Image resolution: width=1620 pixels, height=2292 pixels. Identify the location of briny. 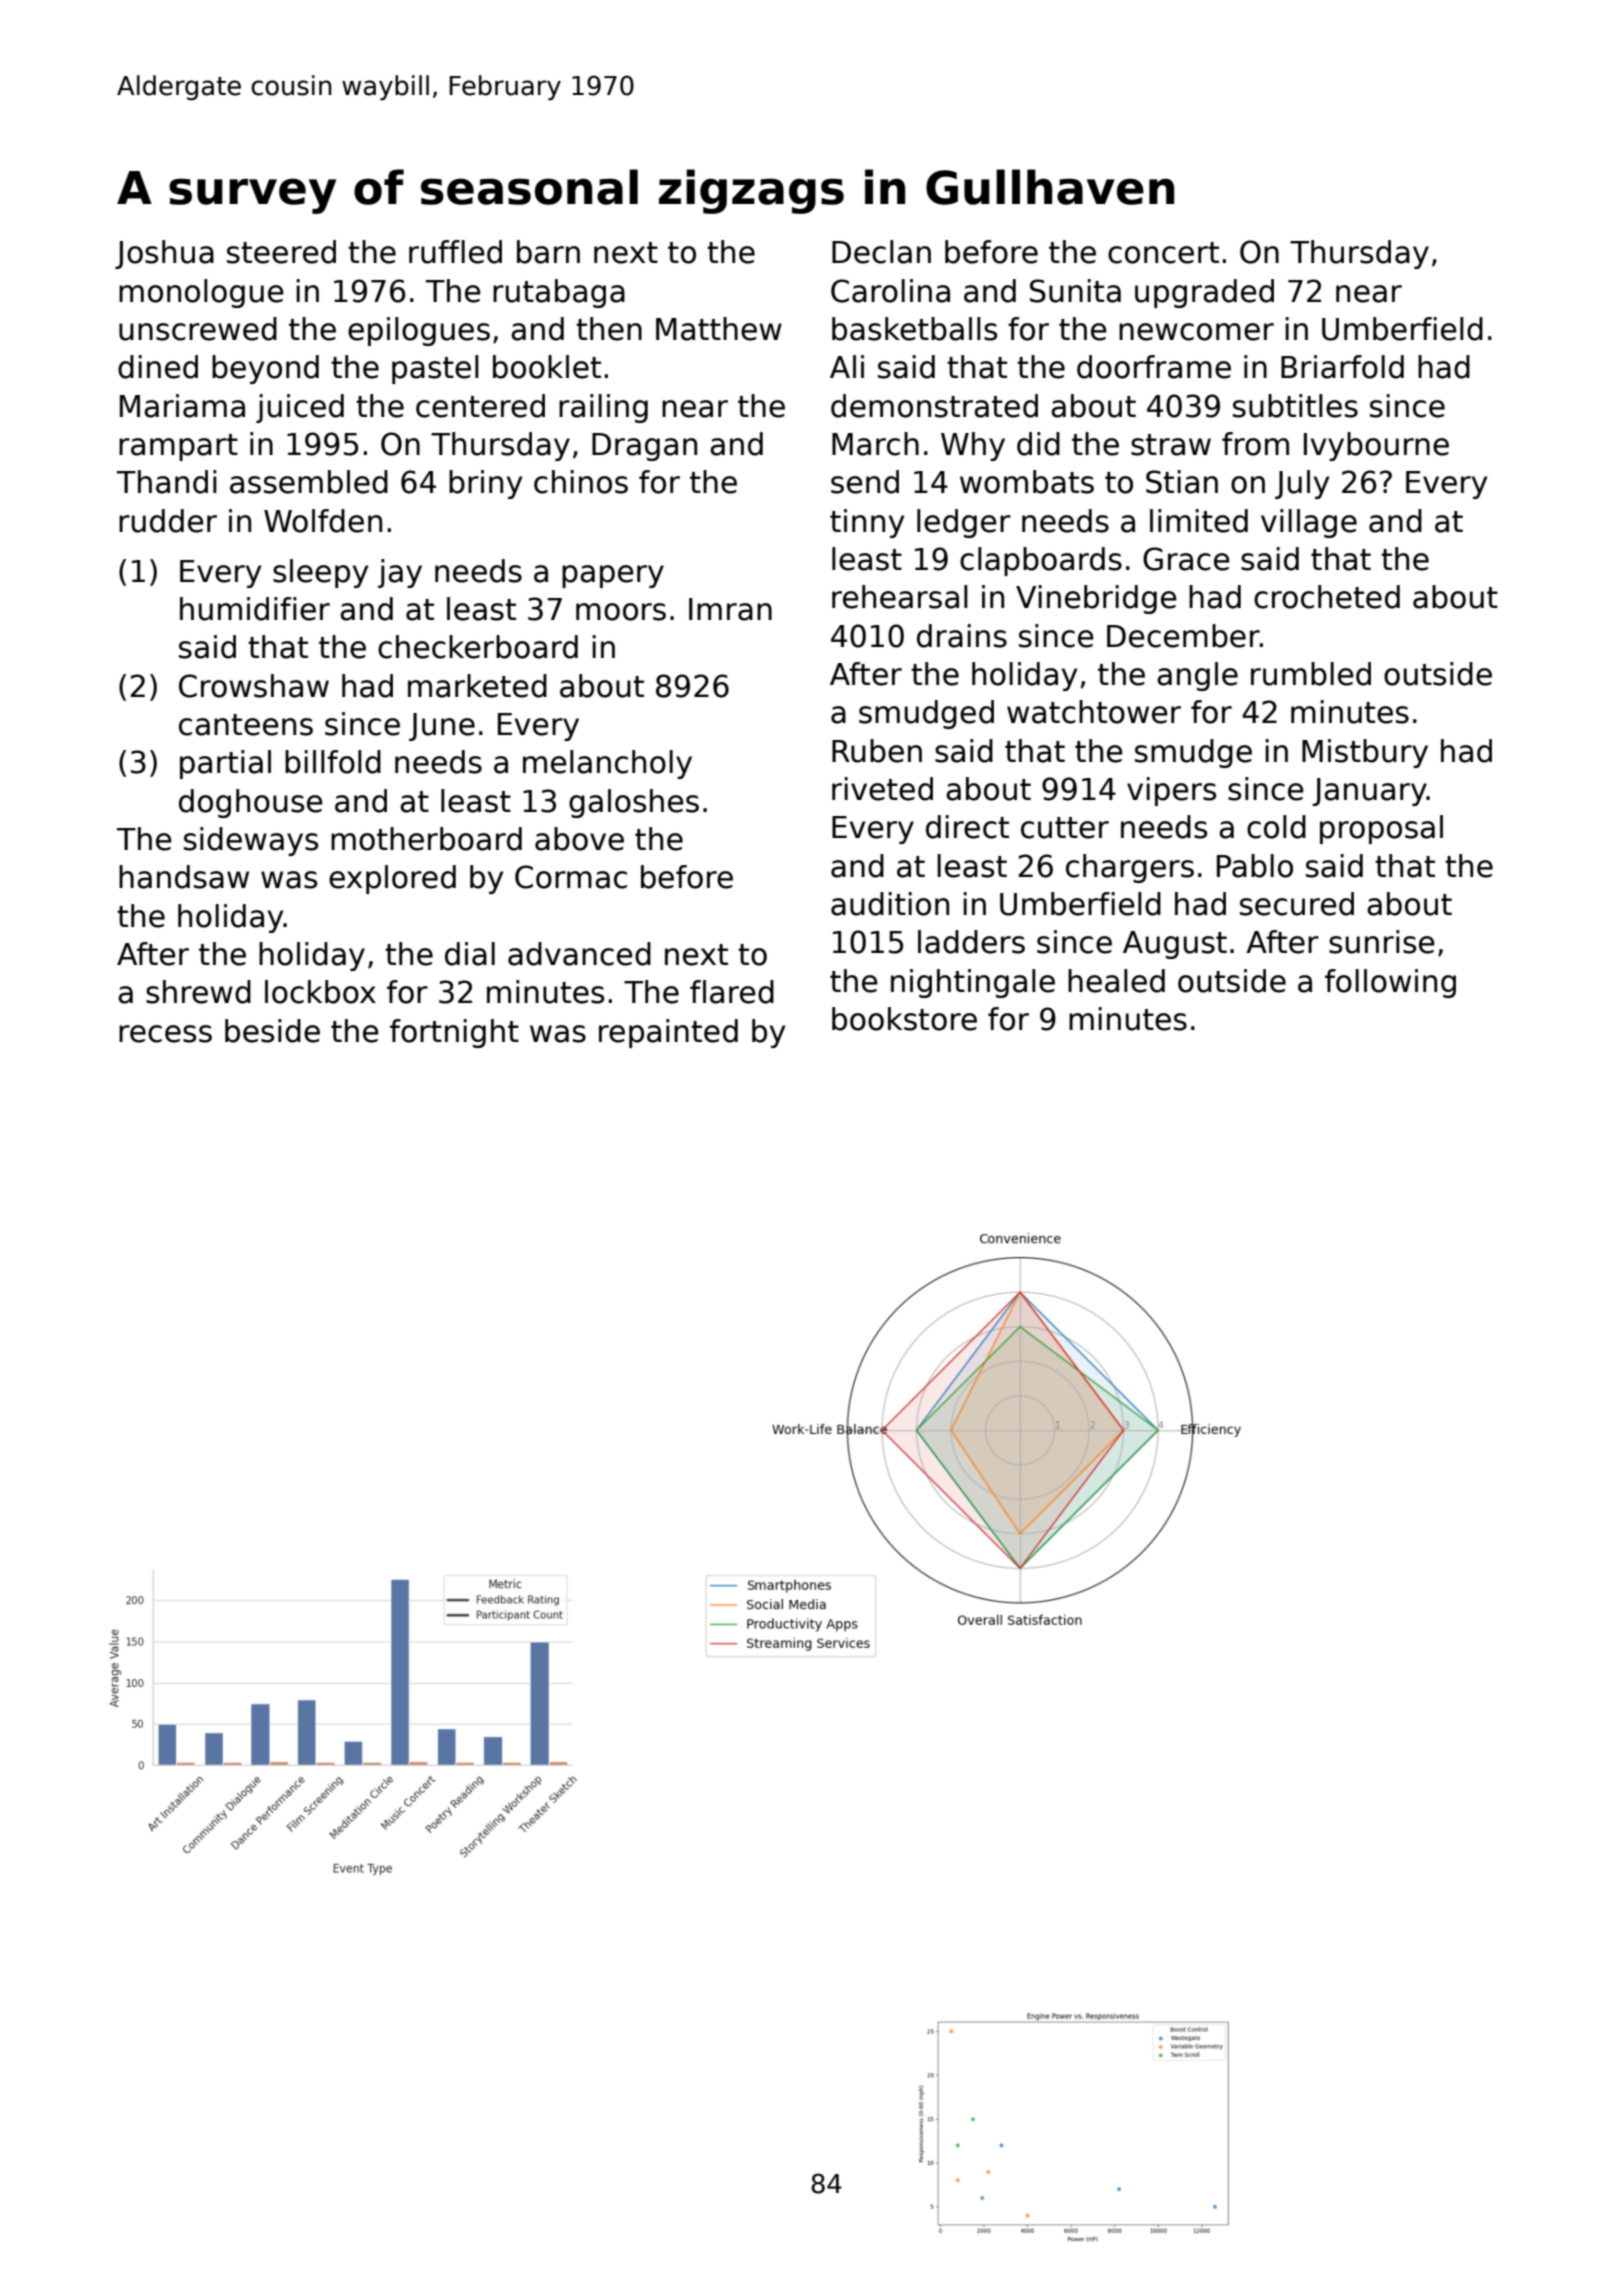
(485, 484).
